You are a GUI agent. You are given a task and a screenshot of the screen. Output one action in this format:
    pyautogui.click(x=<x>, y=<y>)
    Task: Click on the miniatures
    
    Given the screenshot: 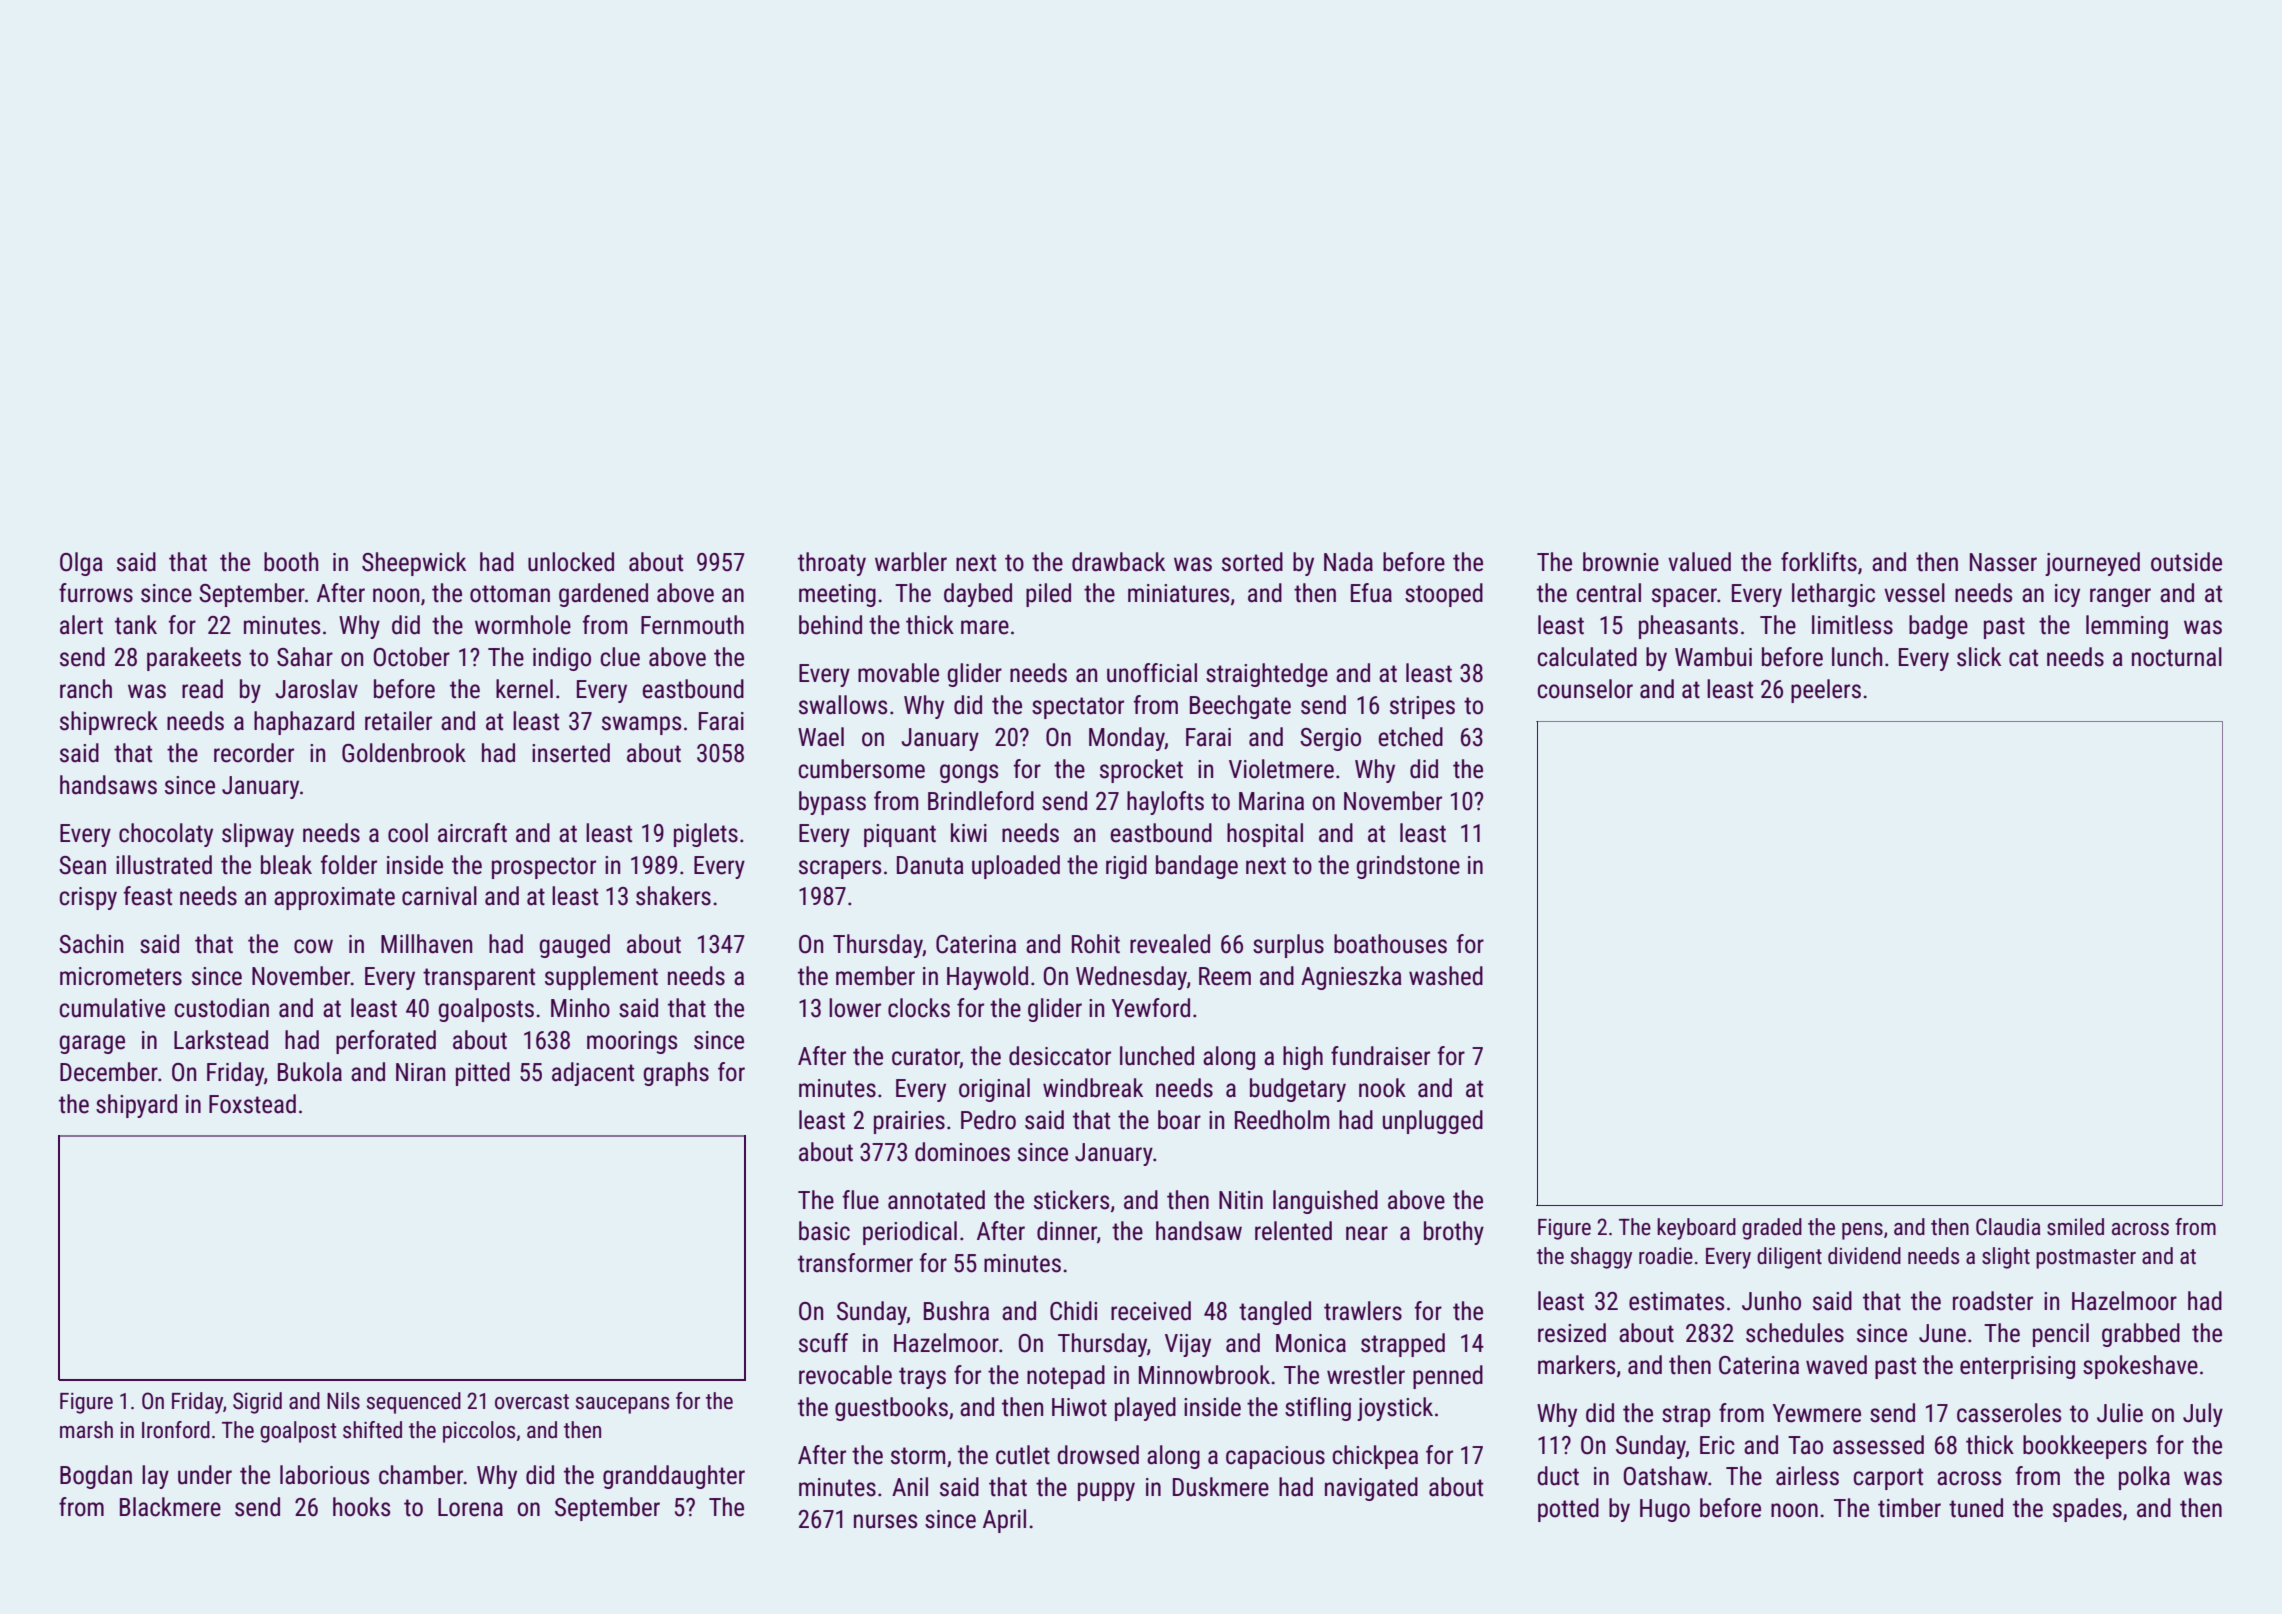 What is the action you would take?
    pyautogui.click(x=1178, y=593)
